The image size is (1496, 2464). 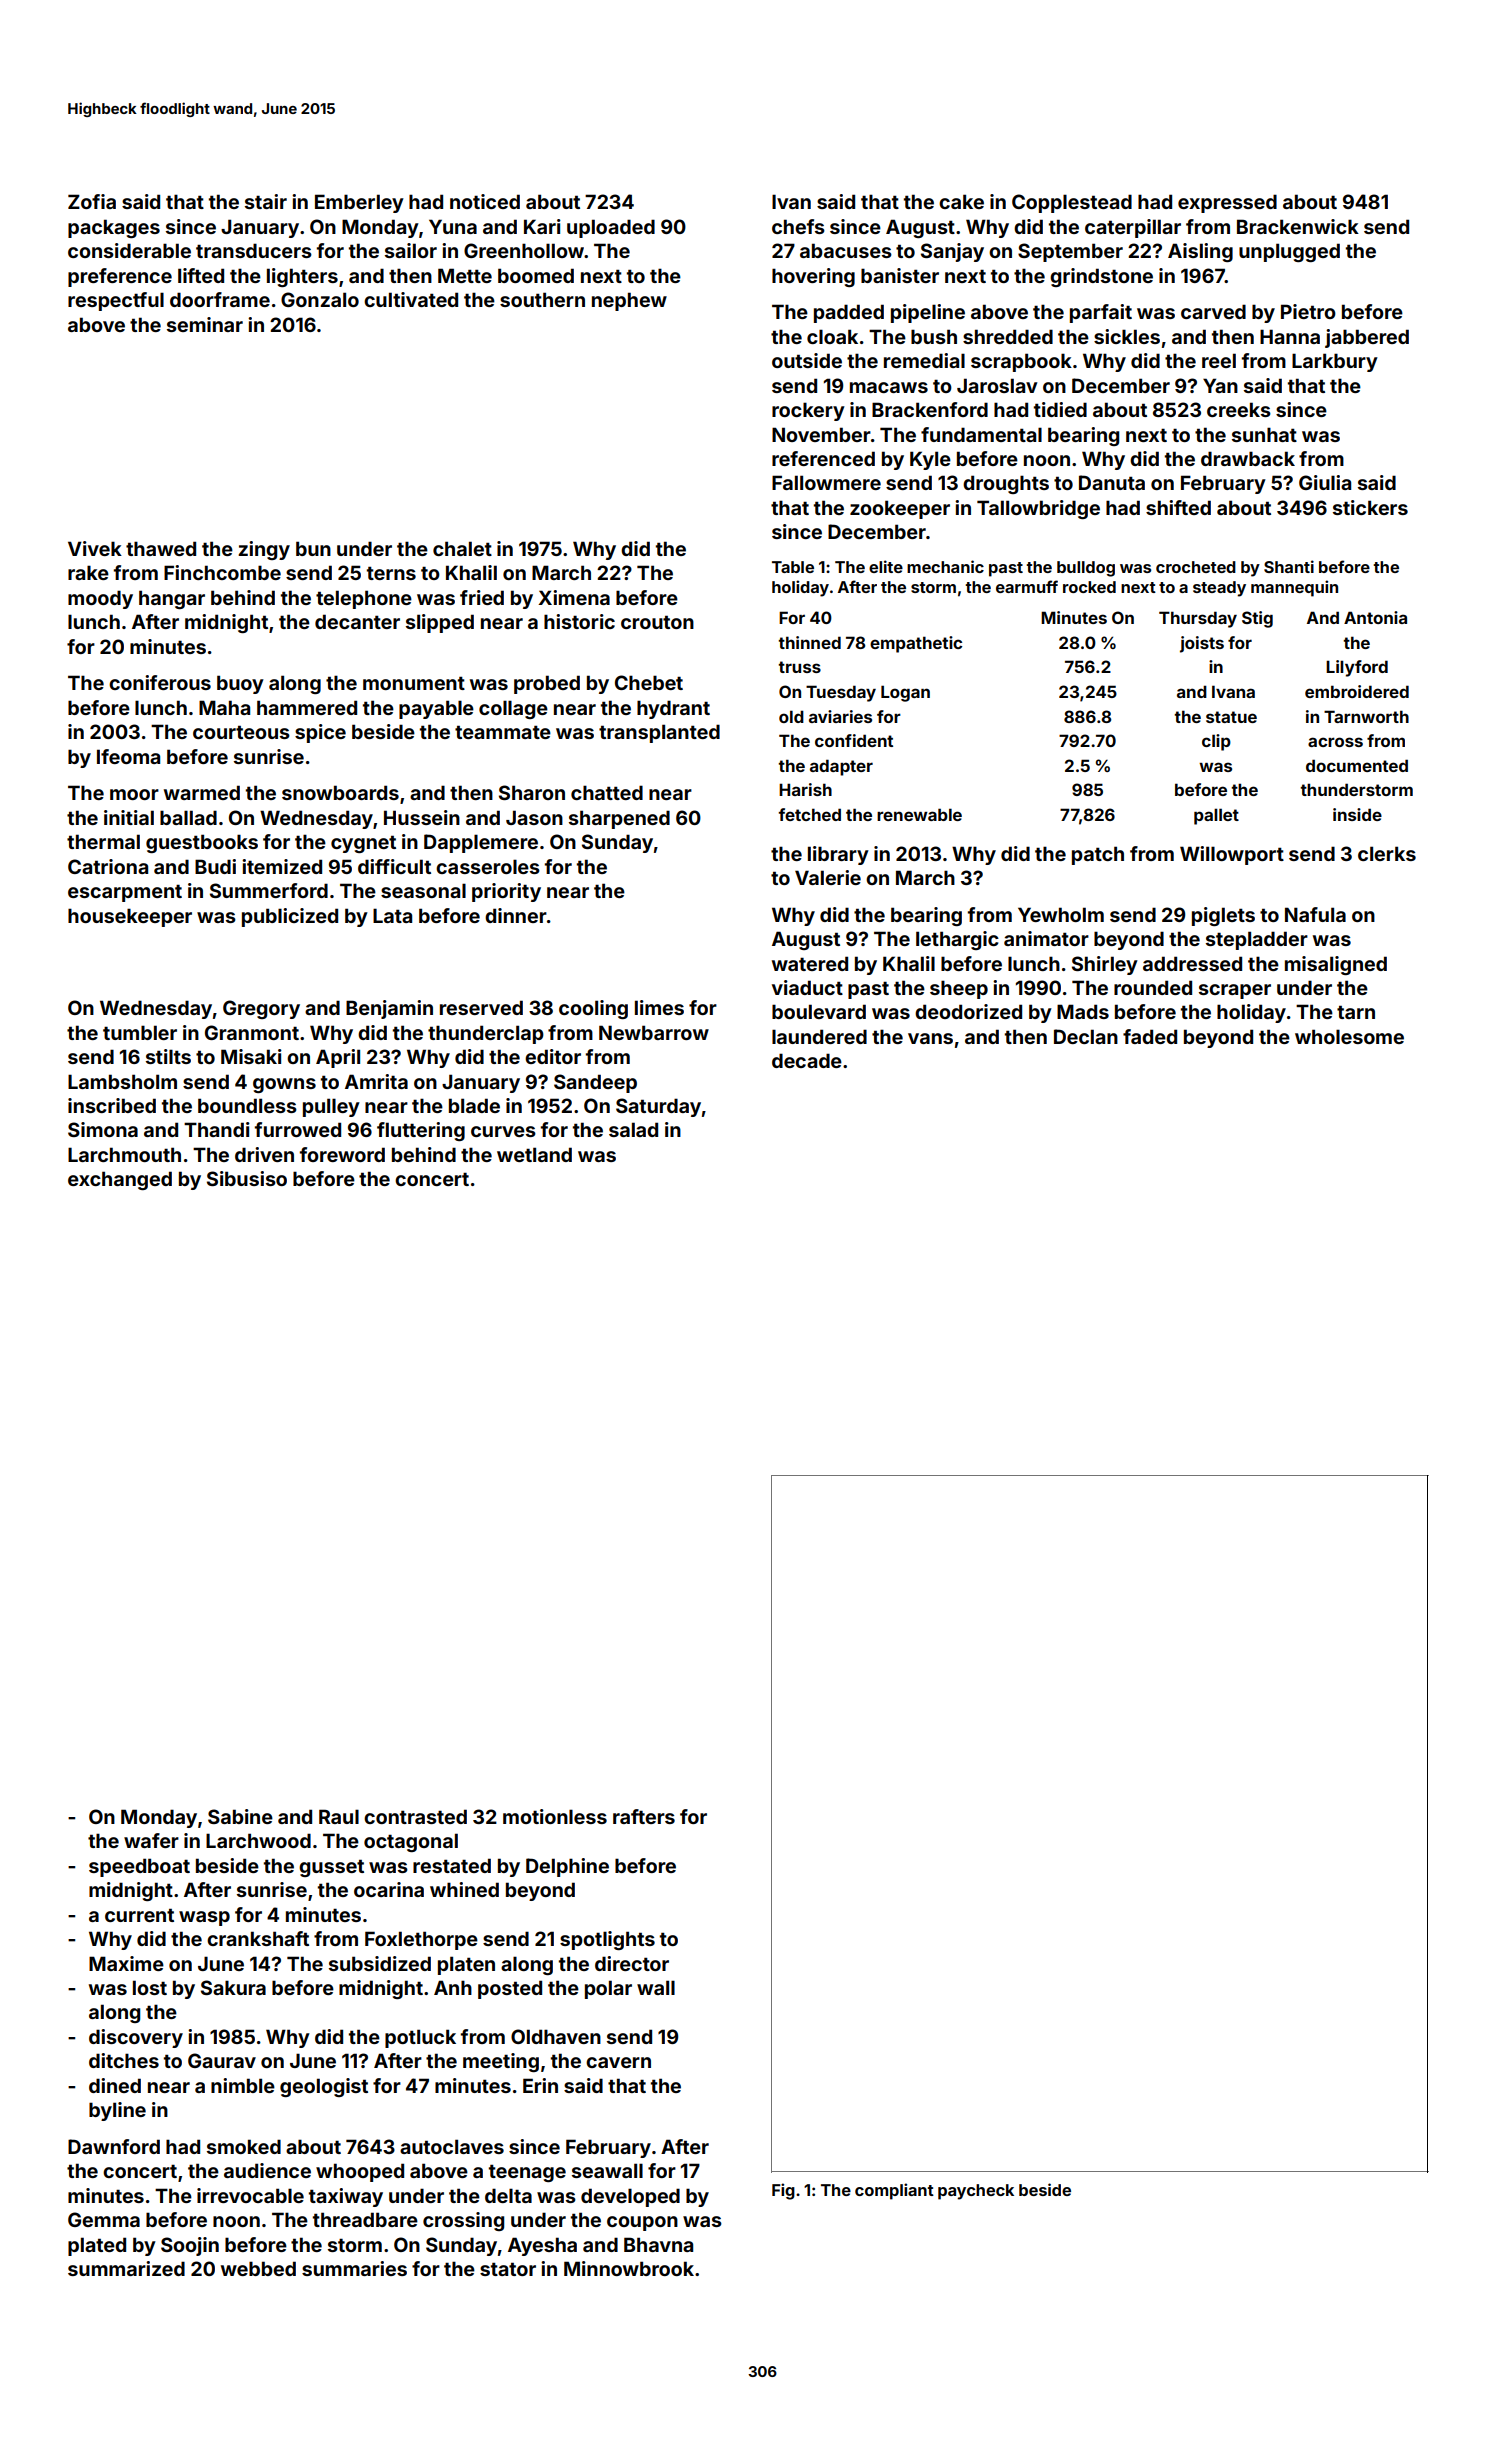 I want to click on Ximena, so click(x=574, y=597).
